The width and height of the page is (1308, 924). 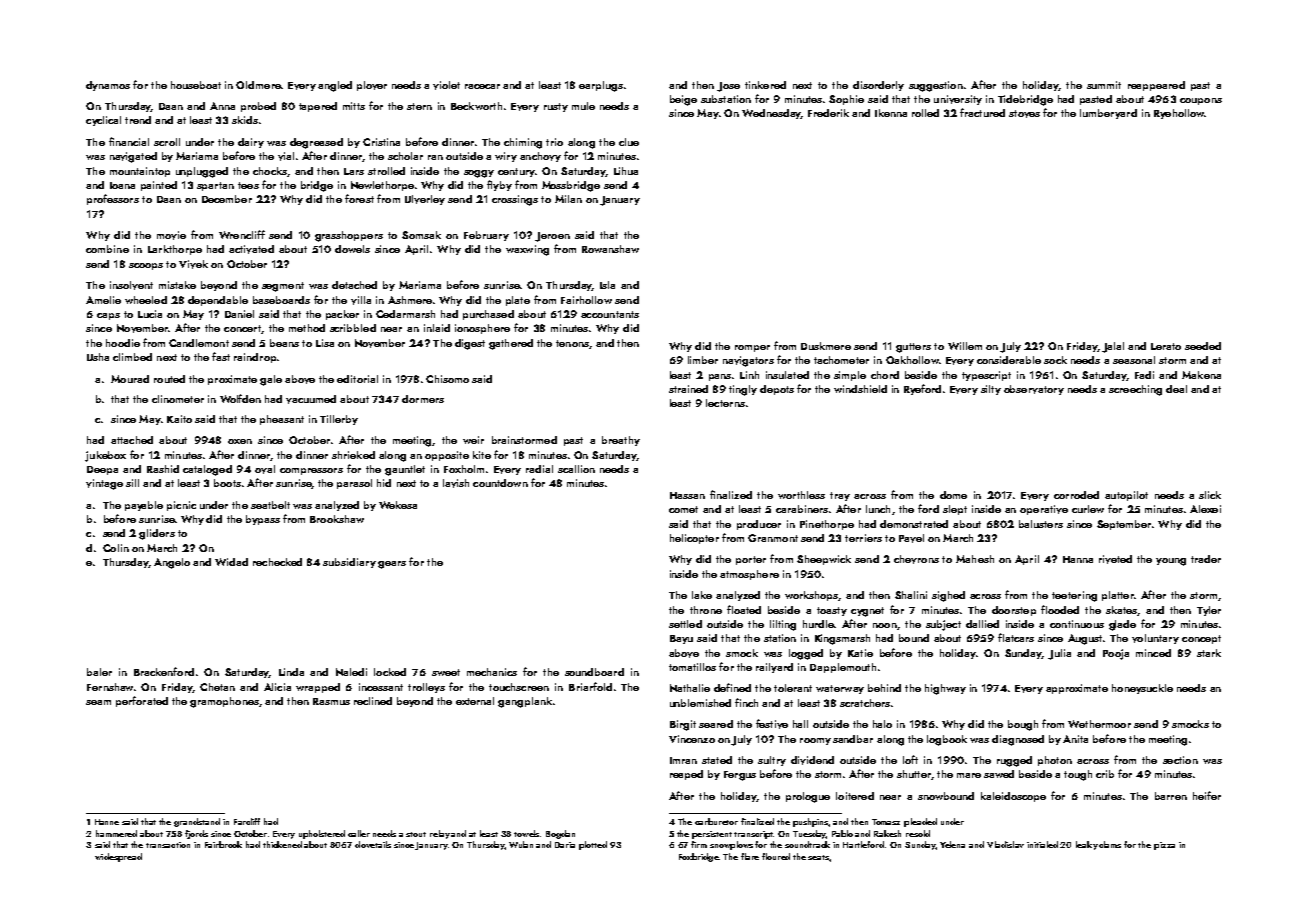 What do you see at coordinates (331, 701) in the page?
I see `Rasmus` at bounding box center [331, 701].
